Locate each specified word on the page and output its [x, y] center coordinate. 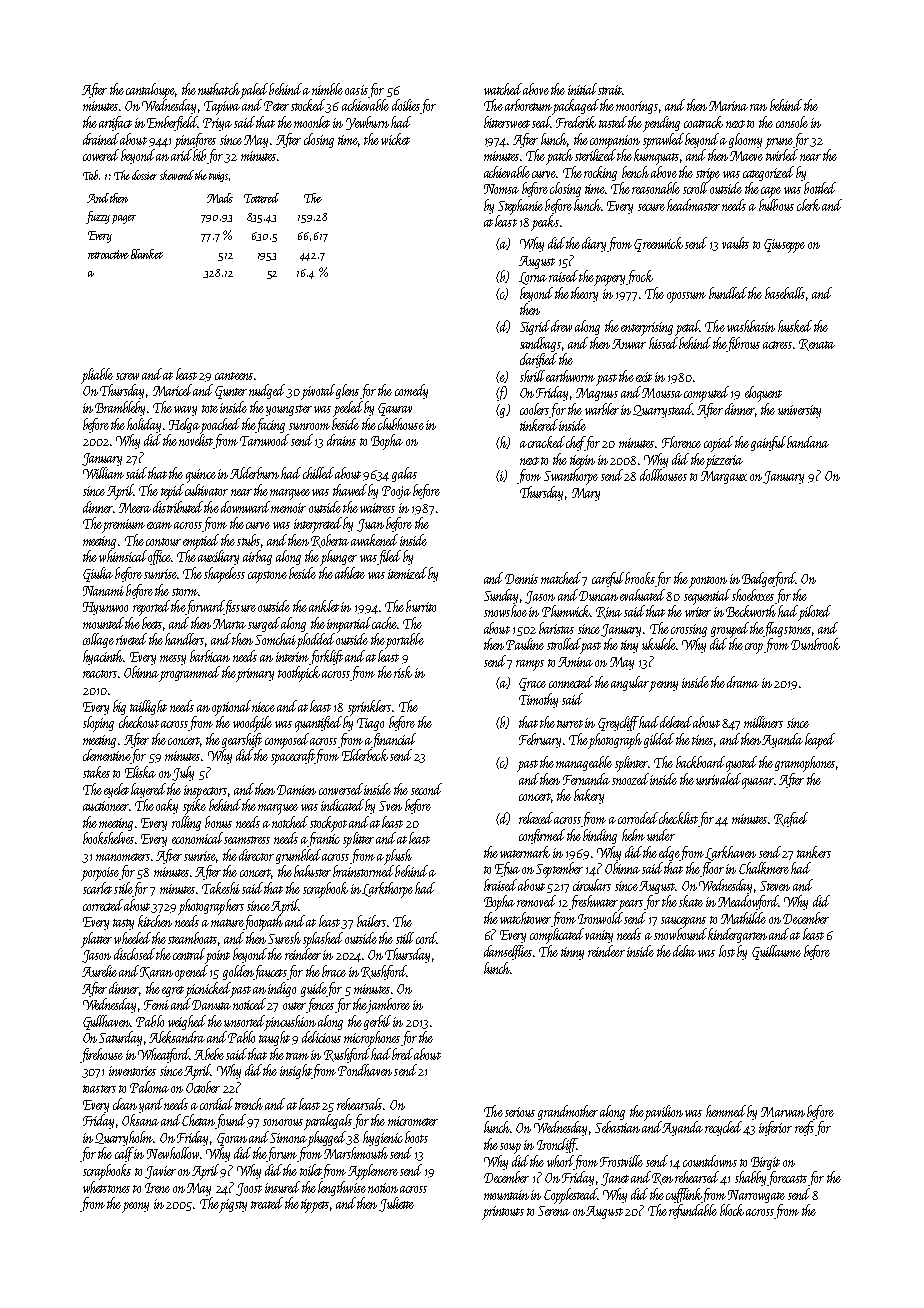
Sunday [501, 596]
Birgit [765, 1163]
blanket [147, 254]
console [792, 122]
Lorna [533, 278]
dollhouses [663, 475]
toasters [99, 1089]
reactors [100, 674]
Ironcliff [556, 1145]
